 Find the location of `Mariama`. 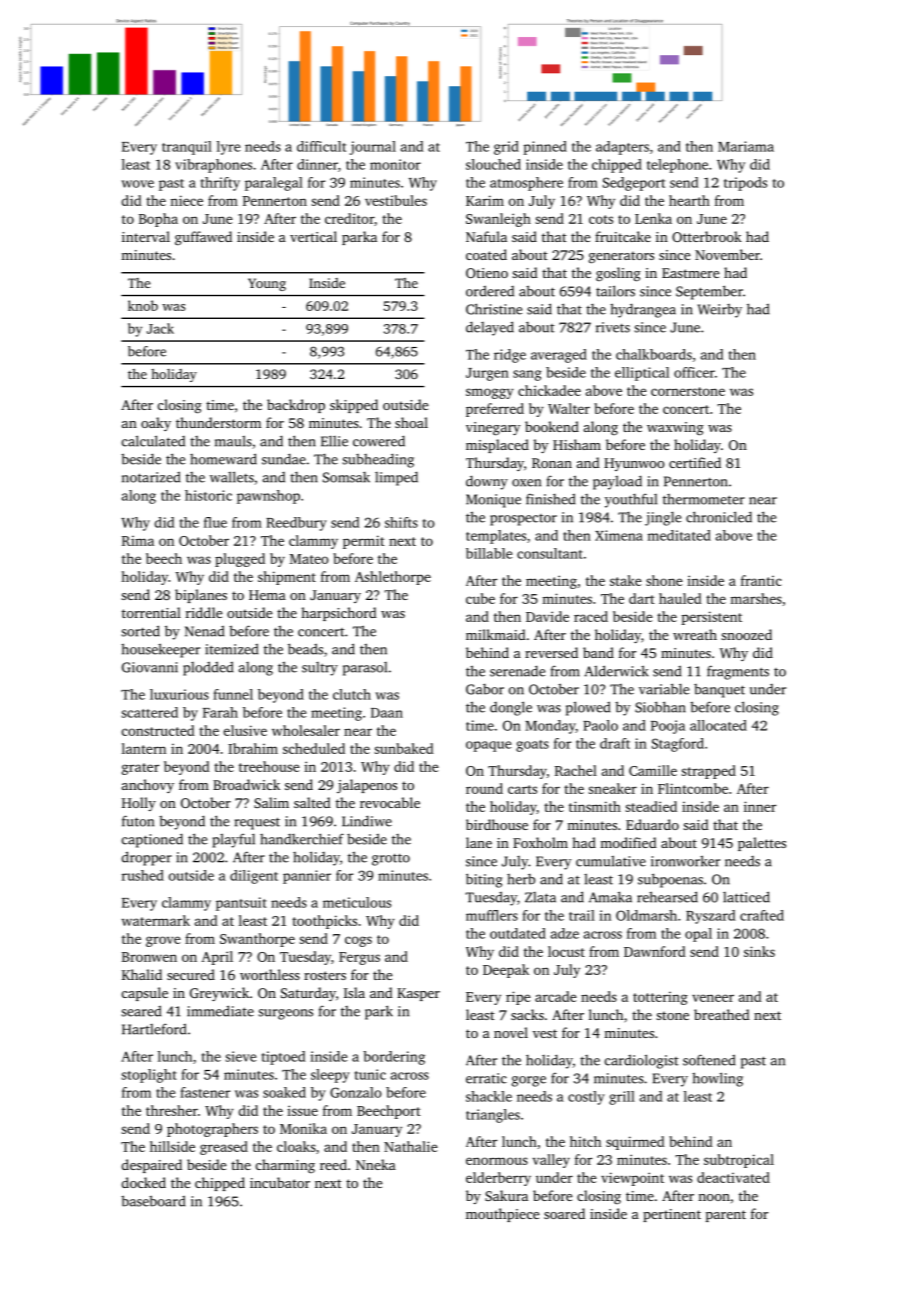

Mariama is located at coordinates (746, 146).
